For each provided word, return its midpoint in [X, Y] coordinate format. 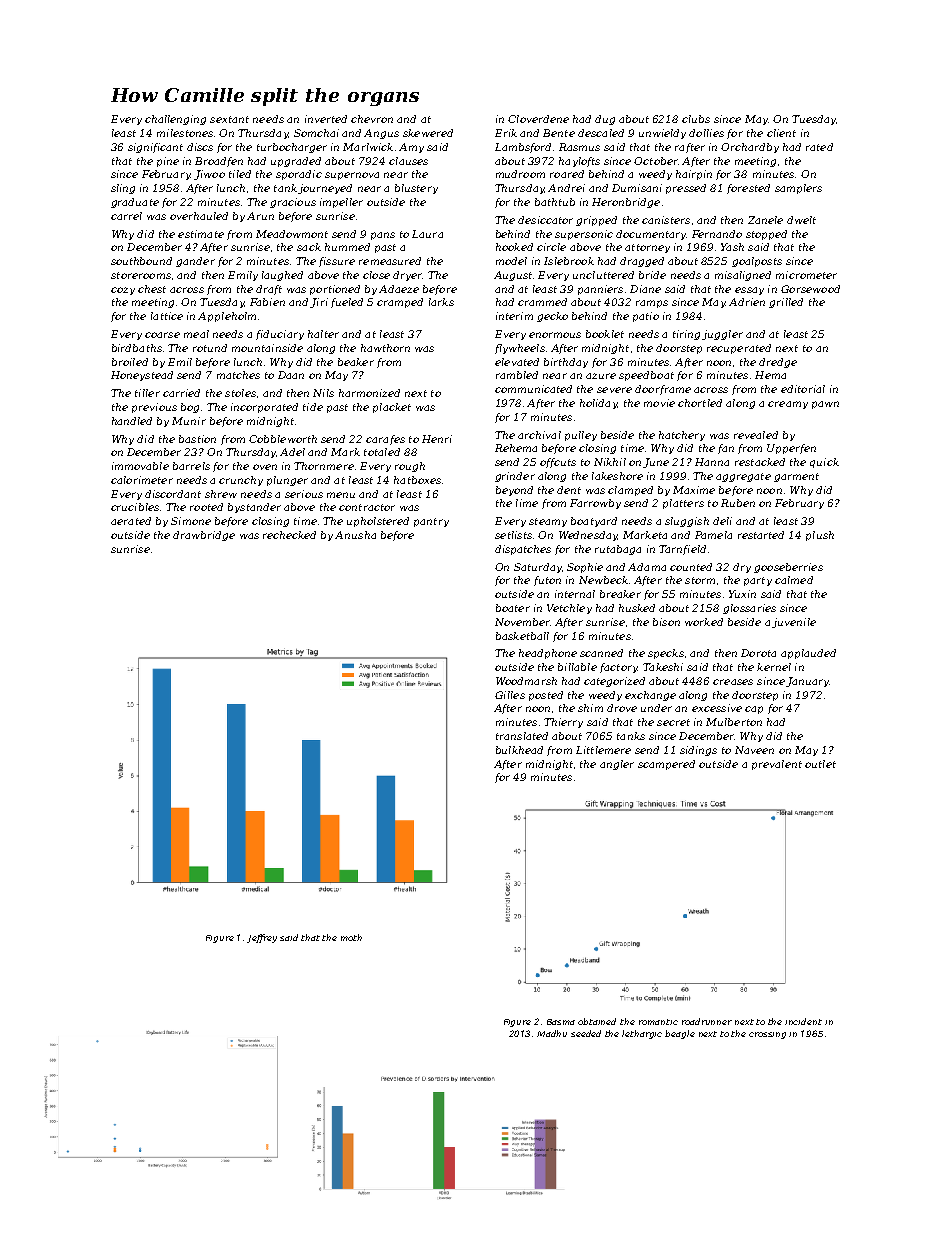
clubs [696, 119]
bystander [254, 508]
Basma [561, 1022]
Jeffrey [262, 938]
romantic [658, 1022]
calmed [794, 580]
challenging [175, 120]
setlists [513, 535]
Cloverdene [538, 119]
